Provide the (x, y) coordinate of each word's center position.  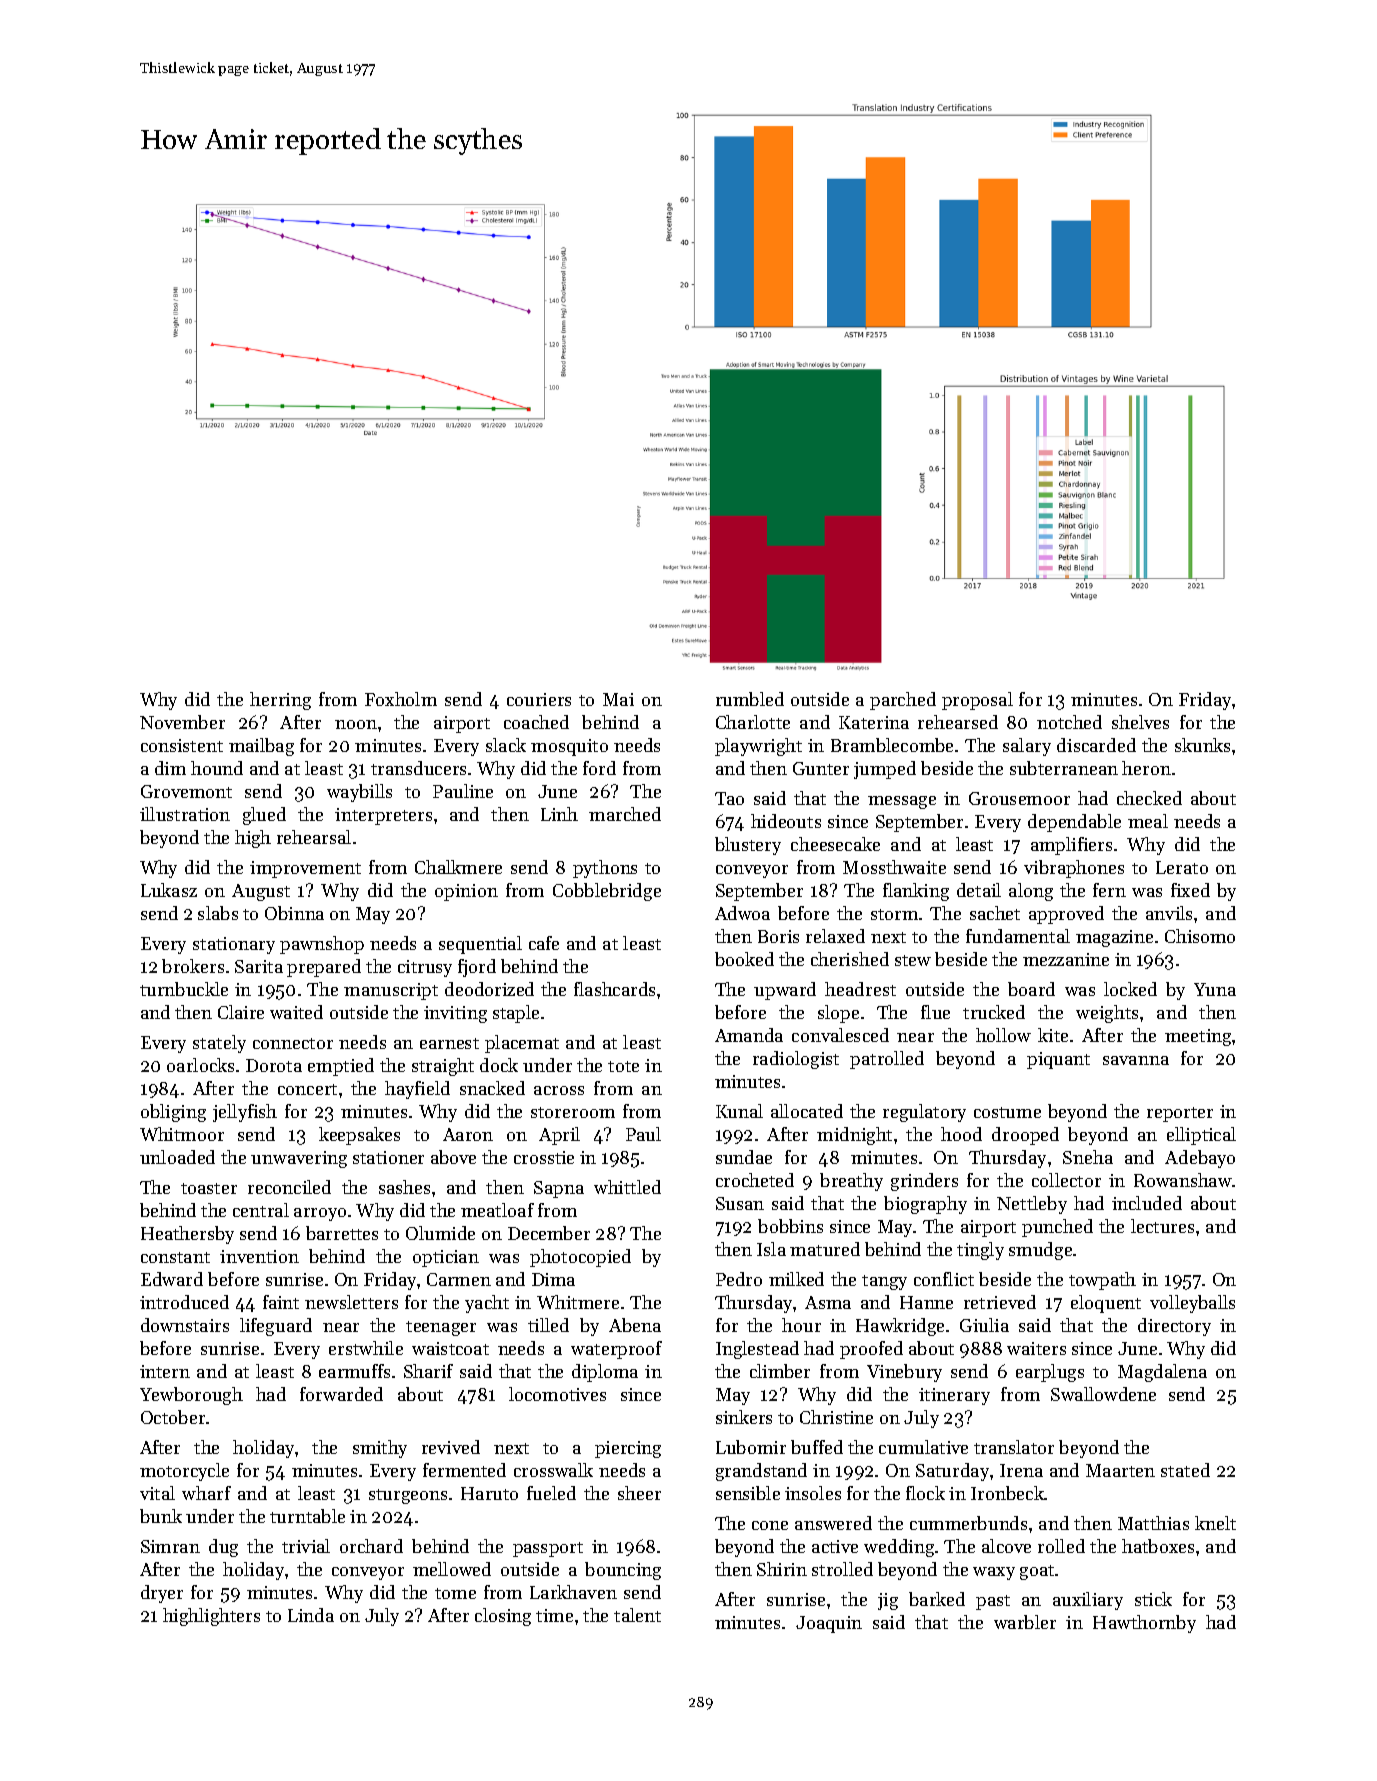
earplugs (1050, 1373)
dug (223, 1548)
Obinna (294, 913)
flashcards (614, 989)
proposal (977, 701)
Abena (635, 1325)
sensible (748, 1493)
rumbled (750, 699)
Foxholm (401, 699)
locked (1130, 989)
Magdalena (1162, 1373)
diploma (605, 1373)
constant (175, 1257)
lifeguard (276, 1327)
